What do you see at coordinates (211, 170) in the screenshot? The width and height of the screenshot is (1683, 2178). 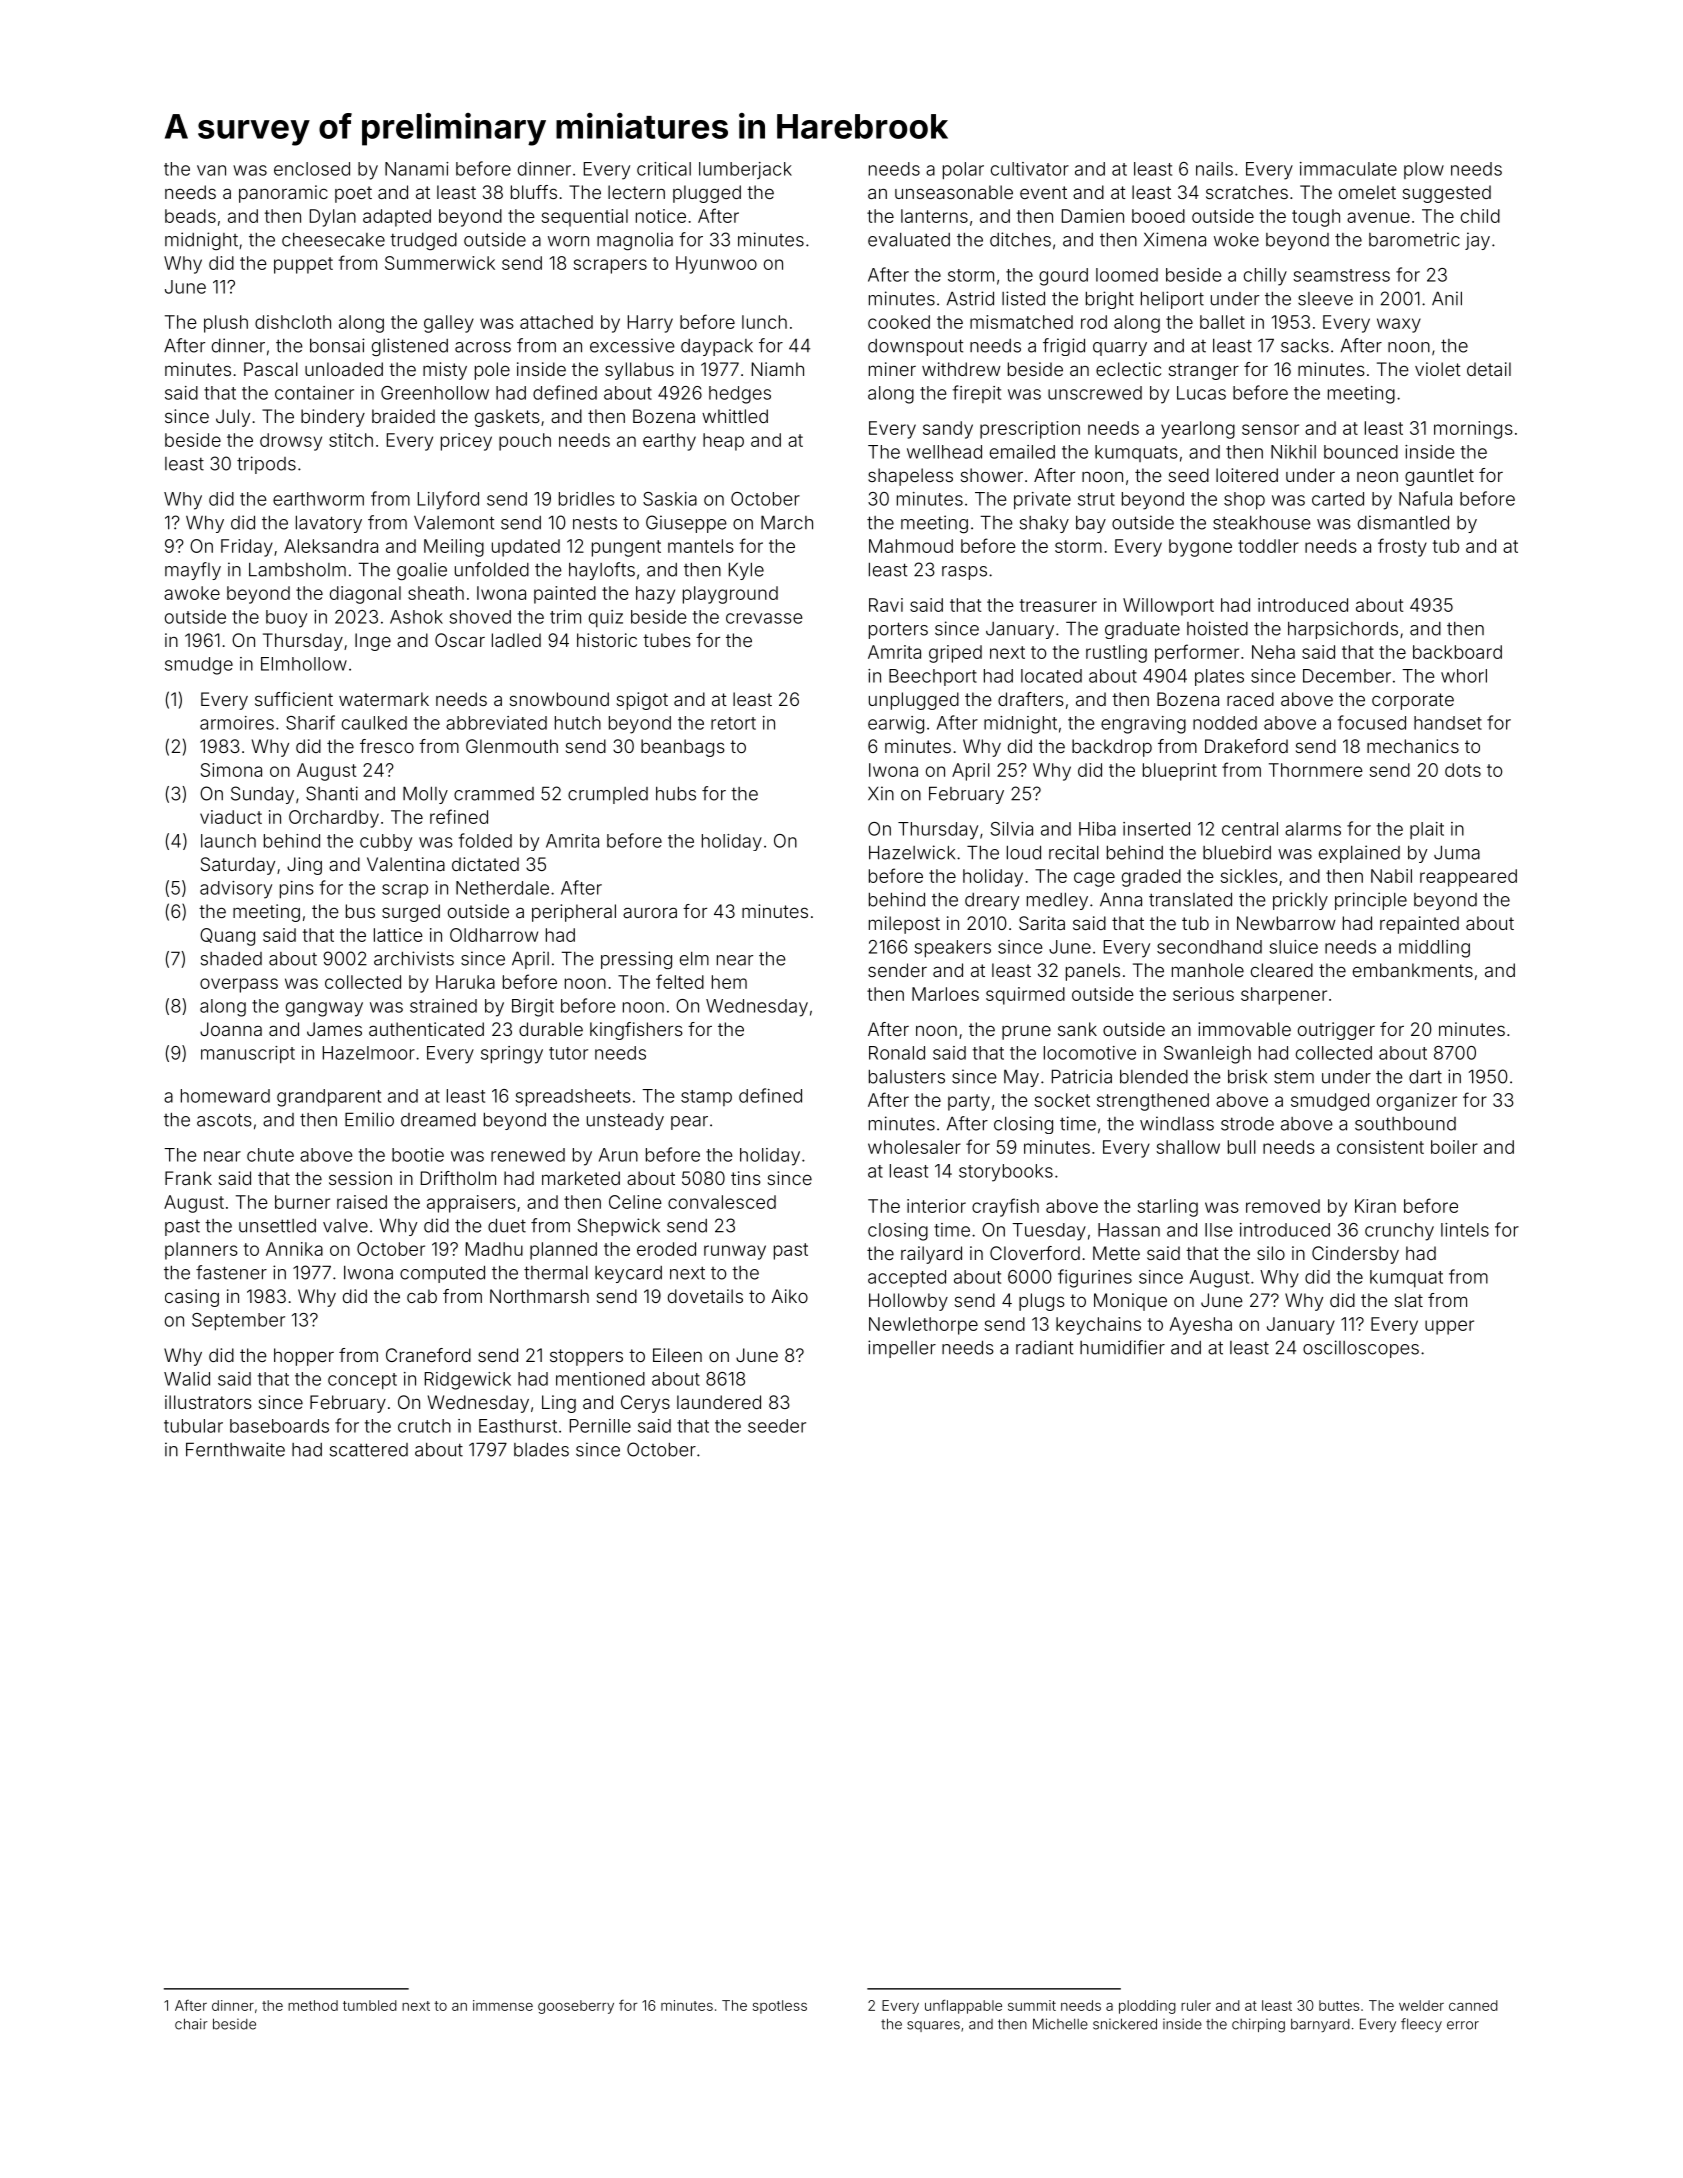 I see `van` at bounding box center [211, 170].
